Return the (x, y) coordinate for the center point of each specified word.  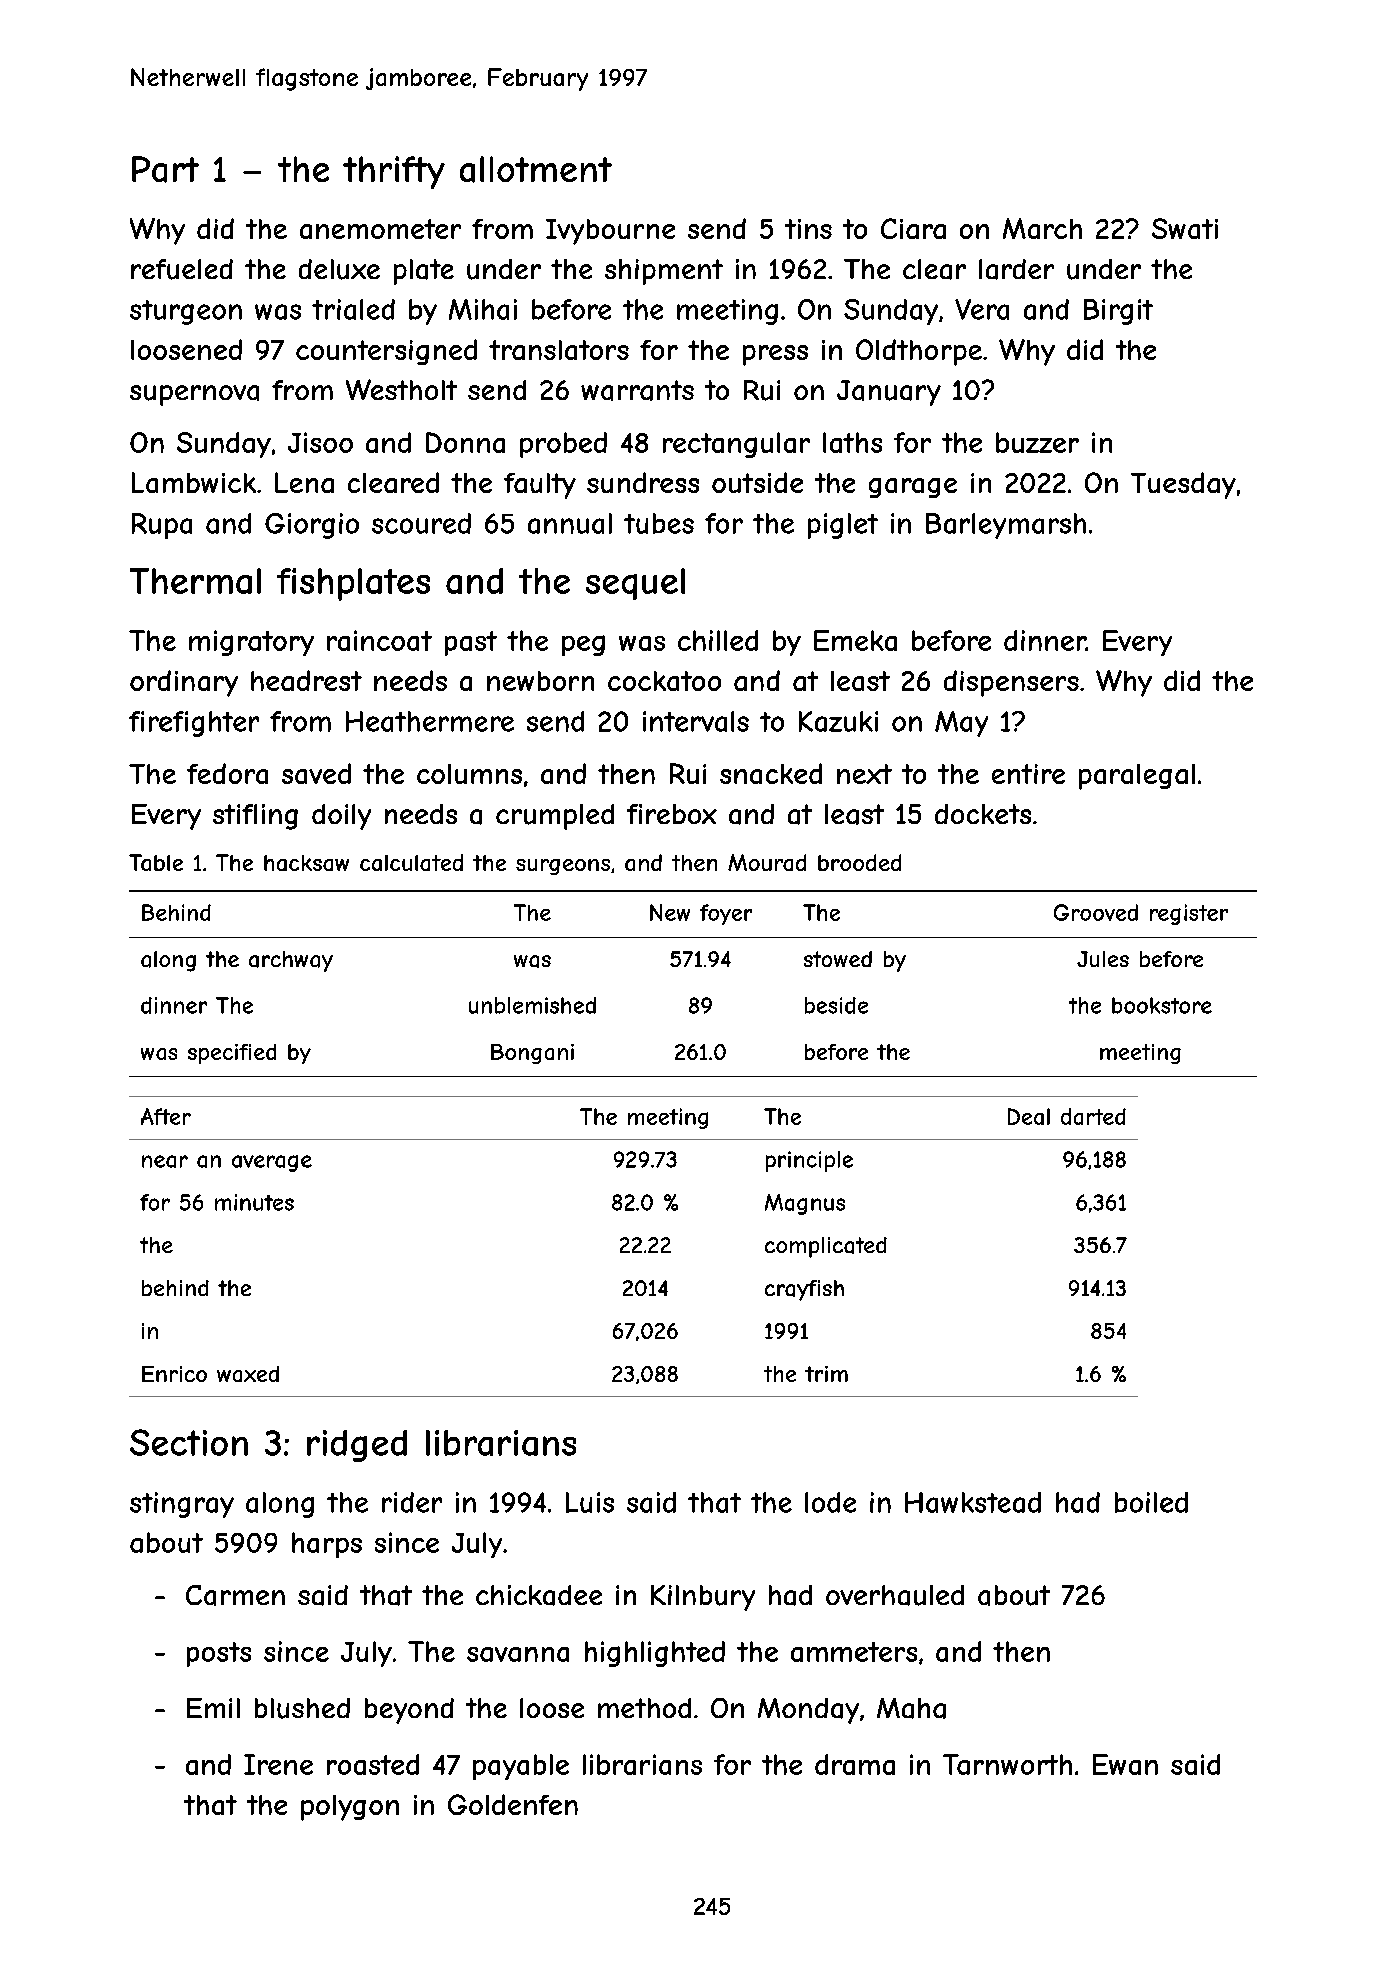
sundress (643, 482)
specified (232, 1054)
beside (836, 1005)
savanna (518, 1654)
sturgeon (186, 312)
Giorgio (312, 526)
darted (1093, 1116)
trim (826, 1374)
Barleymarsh (1006, 526)
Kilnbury (703, 1598)
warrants (637, 390)
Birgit (1118, 312)
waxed (248, 1374)
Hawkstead (973, 1502)
